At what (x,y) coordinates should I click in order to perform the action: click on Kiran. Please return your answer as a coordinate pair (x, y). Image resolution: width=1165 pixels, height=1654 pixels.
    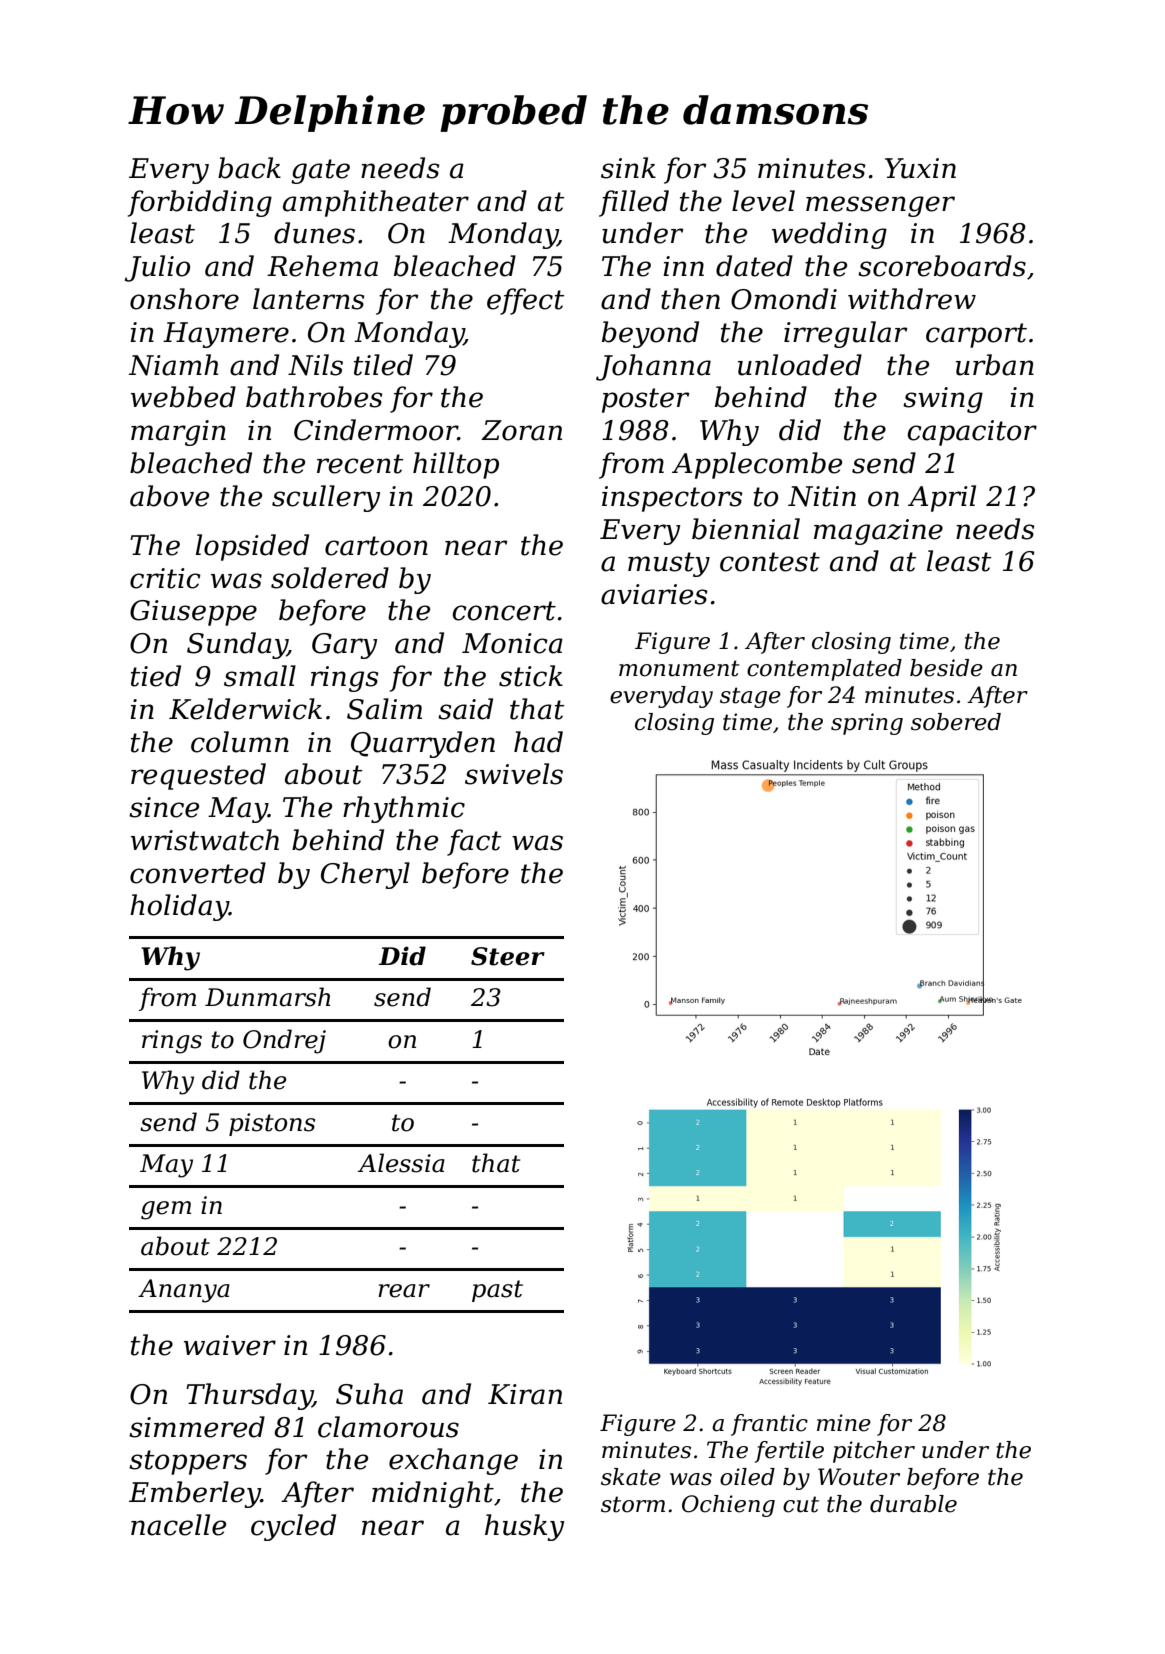
    Looking at the image, I should click on (525, 1394).
